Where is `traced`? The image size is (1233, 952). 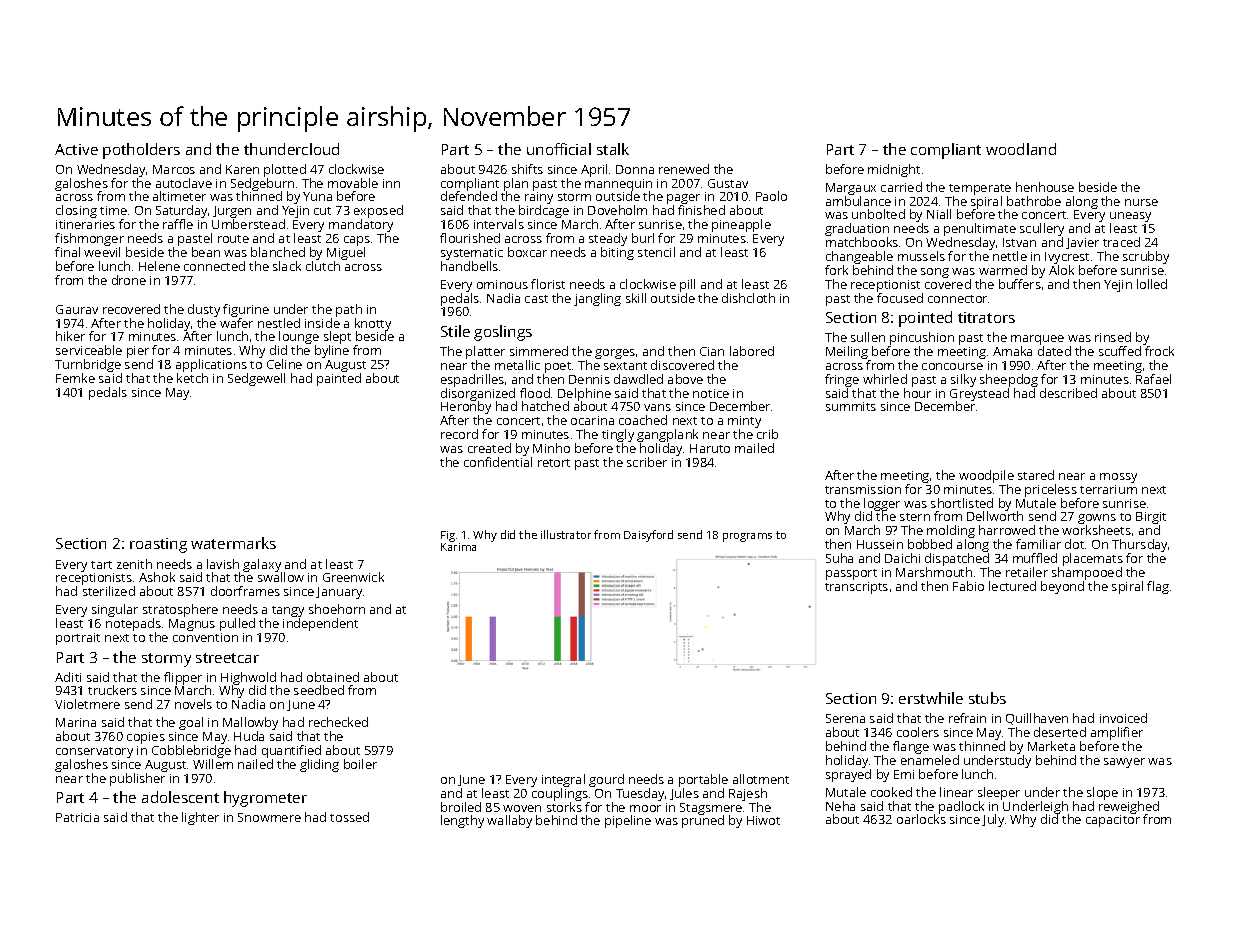 traced is located at coordinates (1121, 242).
